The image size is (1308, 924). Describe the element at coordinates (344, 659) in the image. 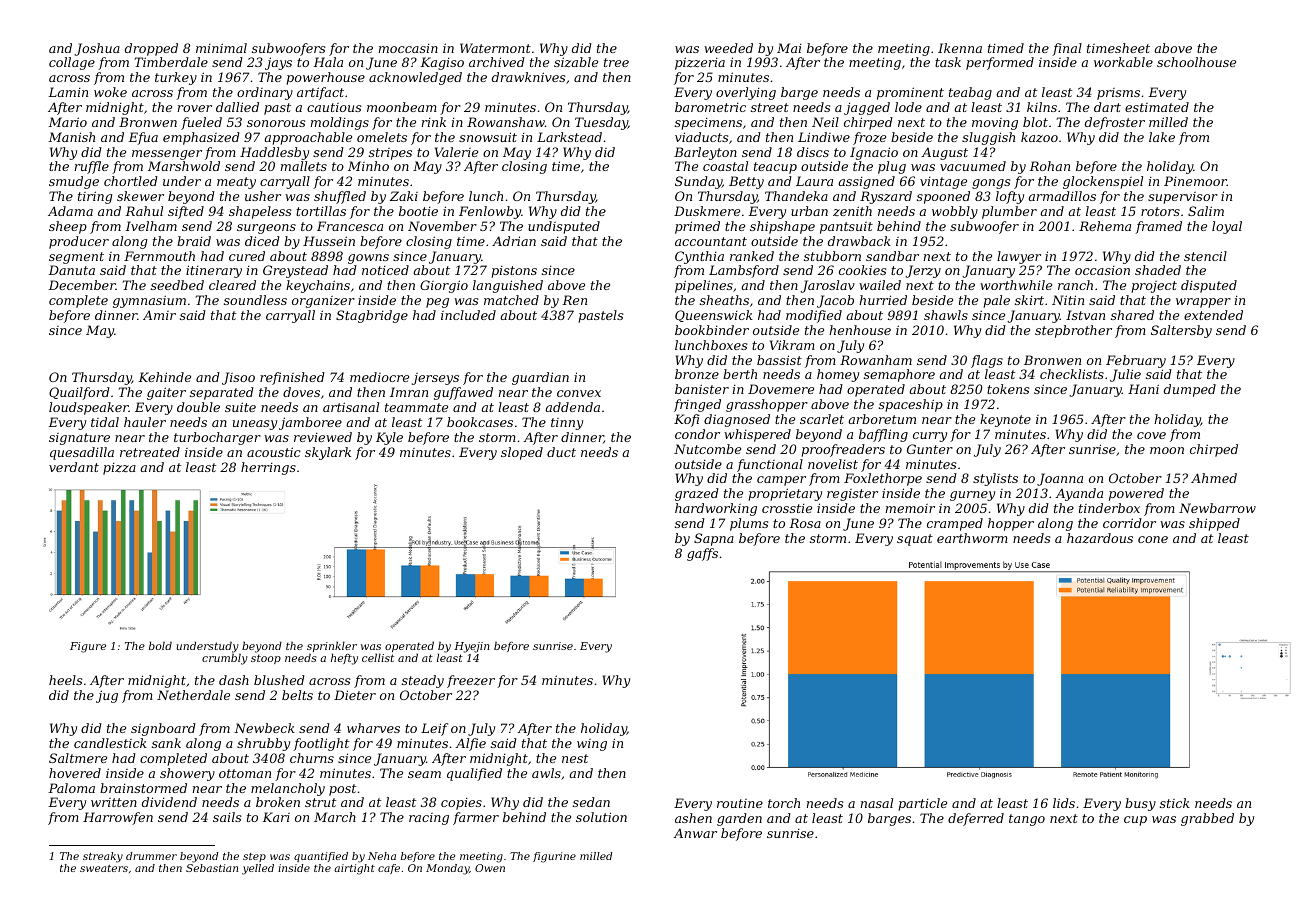

I see `hefty` at that location.
